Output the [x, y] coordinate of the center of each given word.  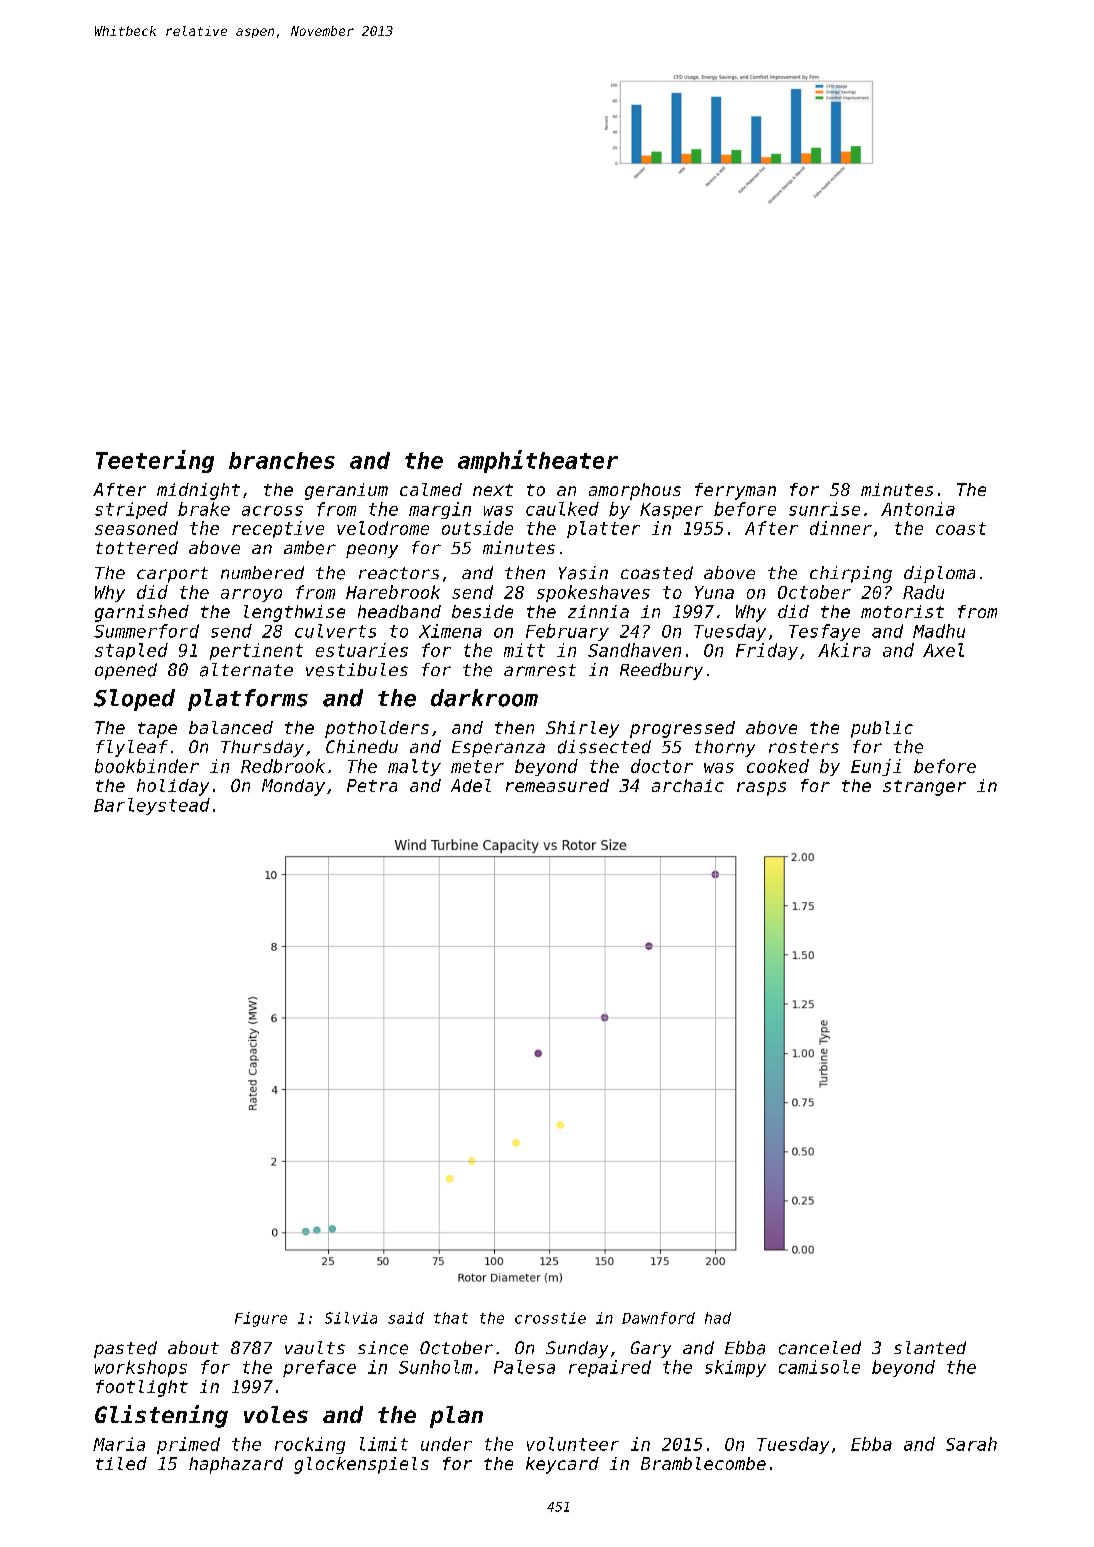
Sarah [971, 1444]
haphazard [236, 1465]
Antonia [918, 509]
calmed [431, 489]
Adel [471, 785]
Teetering [155, 461]
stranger [924, 788]
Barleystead [152, 806]
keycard [562, 1465]
